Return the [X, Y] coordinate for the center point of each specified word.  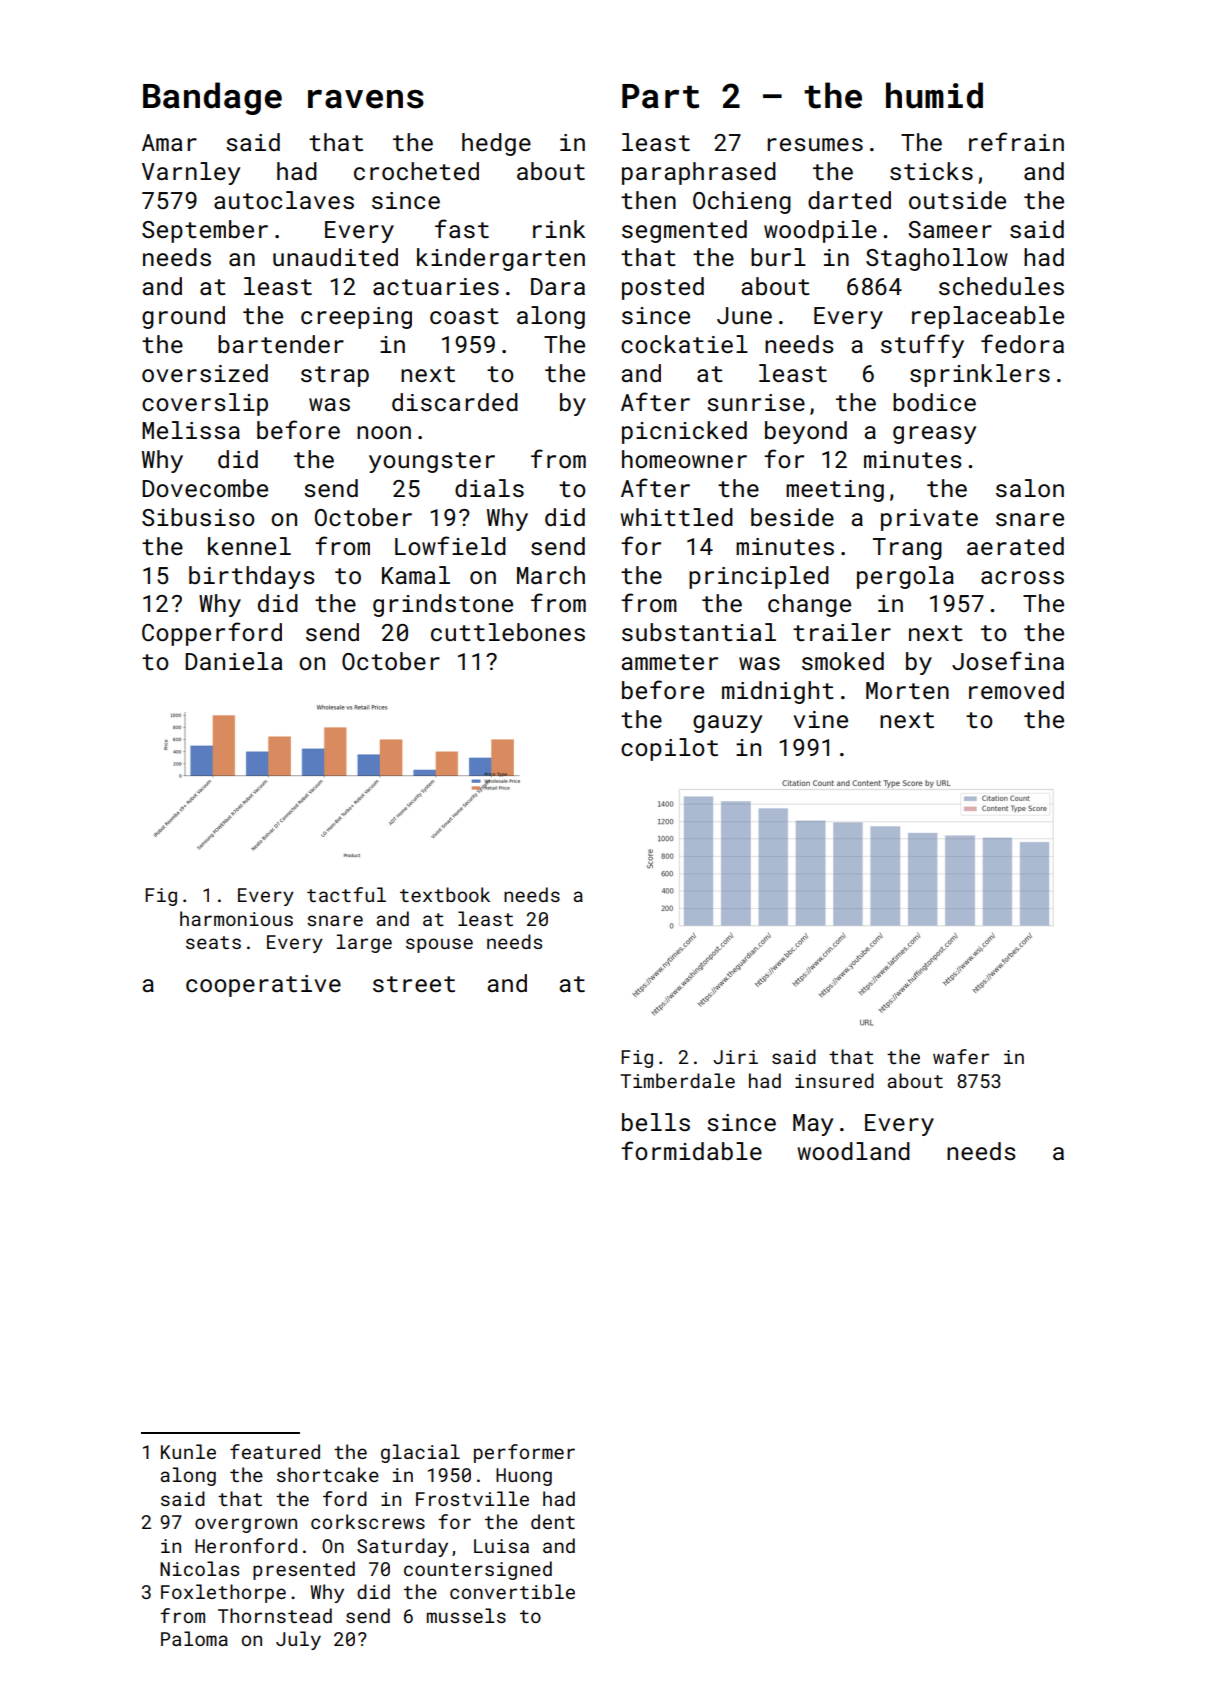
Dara [558, 286]
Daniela [233, 661]
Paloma [194, 1638]
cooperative [263, 986]
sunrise [756, 402]
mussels [466, 1615]
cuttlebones [508, 632]
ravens [366, 99]
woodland [853, 1151]
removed [1016, 690]
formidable [691, 1150]
